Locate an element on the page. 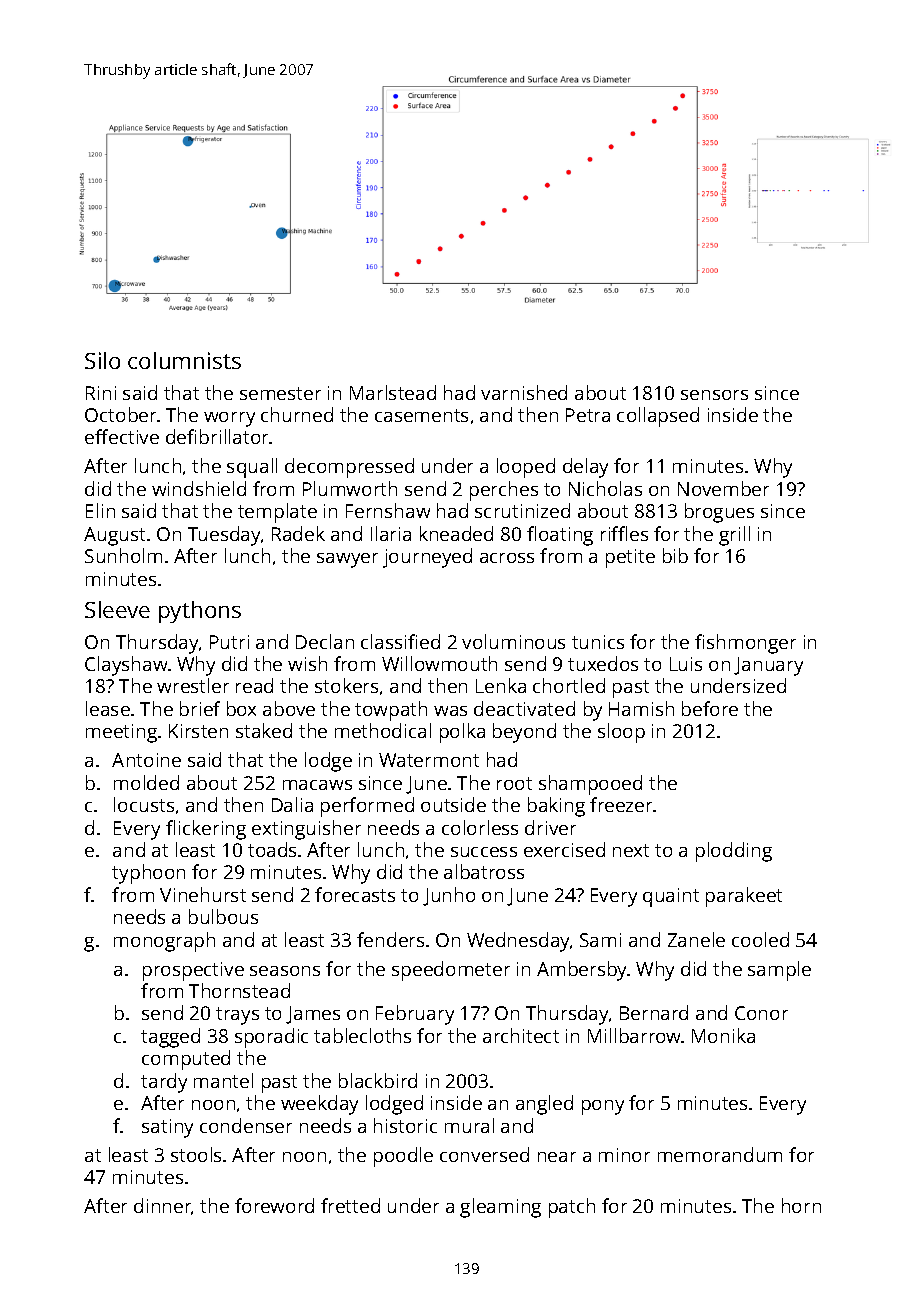 Image resolution: width=908 pixels, height=1316 pixels. Marlstead is located at coordinates (393, 392).
